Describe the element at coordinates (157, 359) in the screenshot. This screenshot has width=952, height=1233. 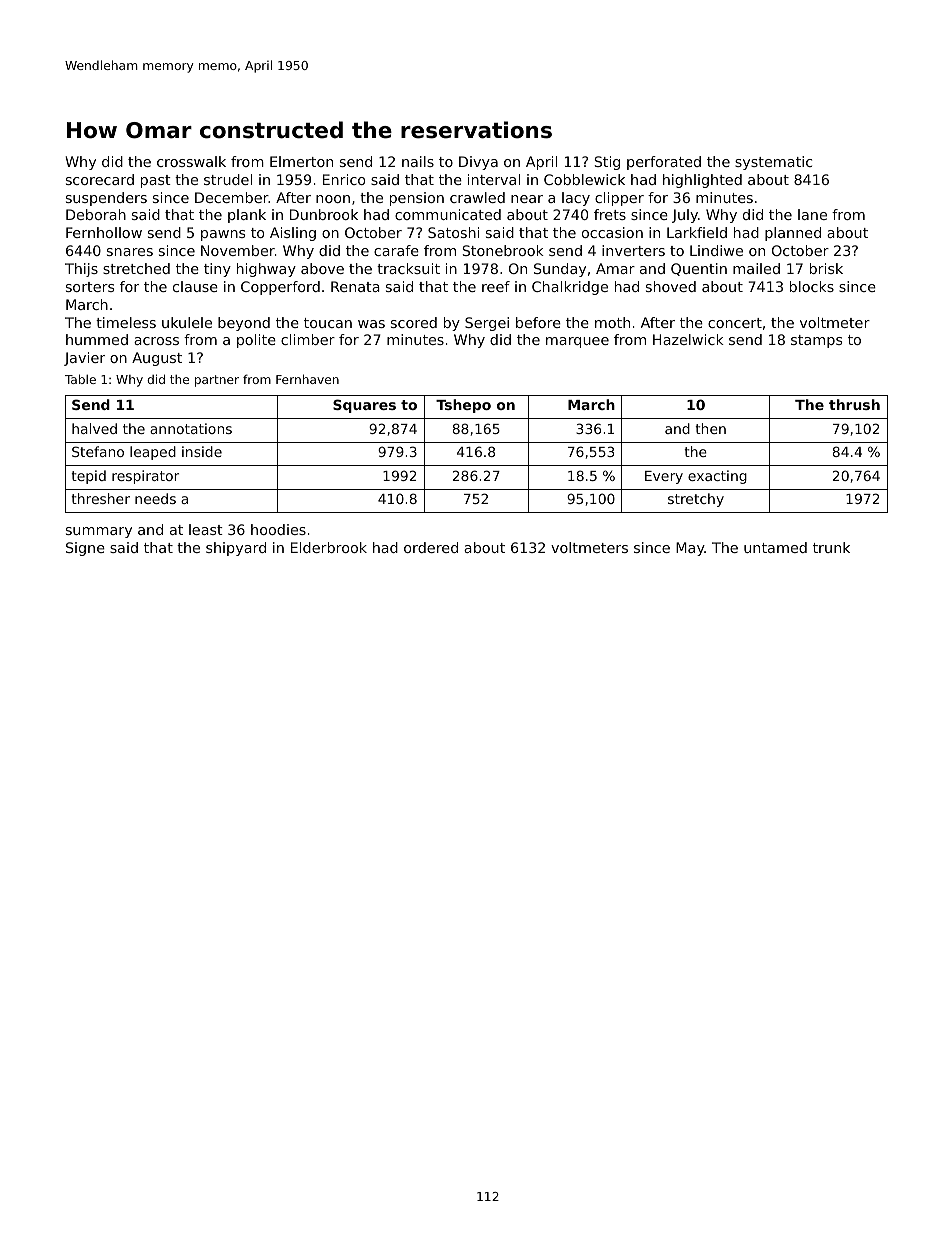
I see `August` at that location.
